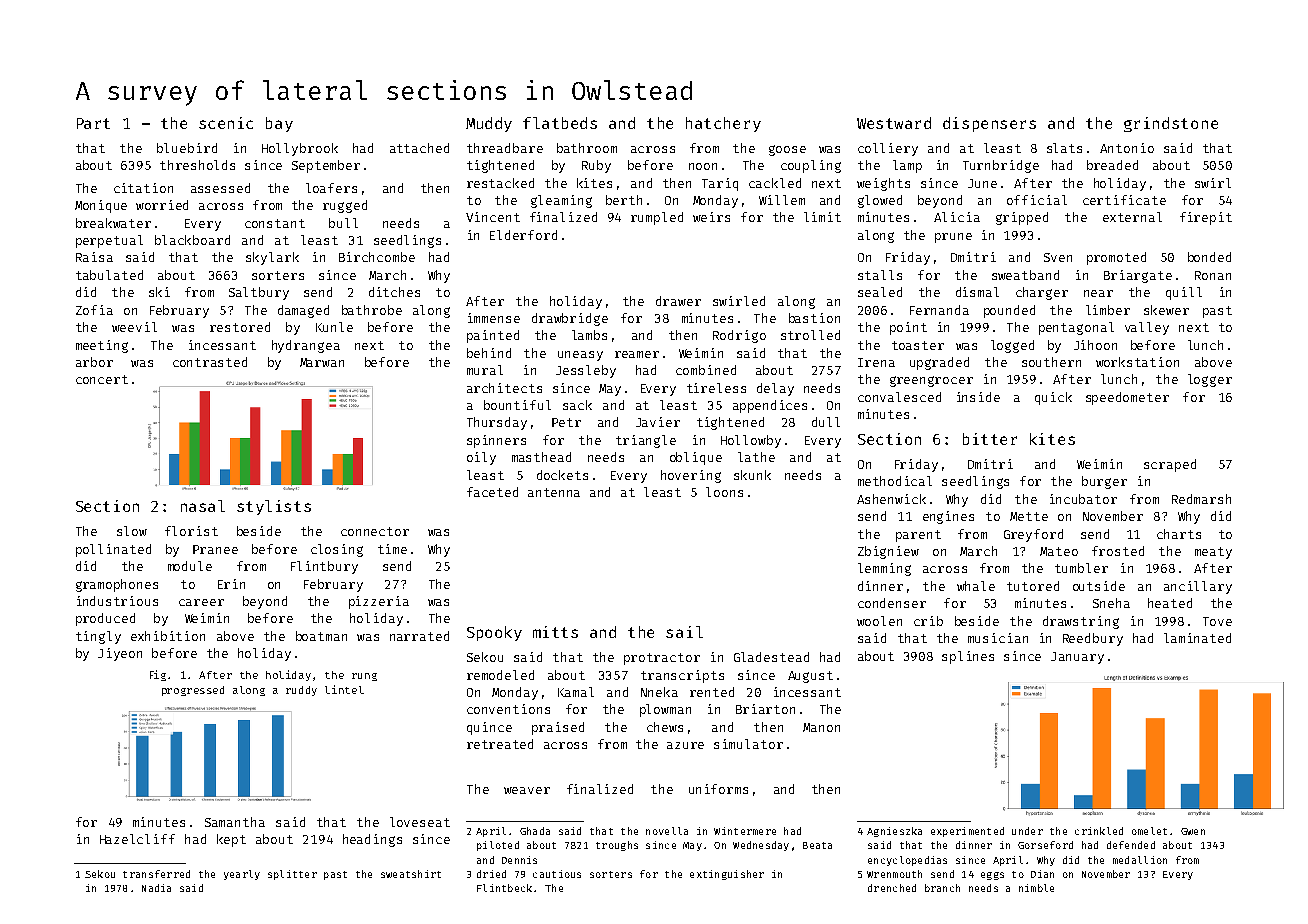 This screenshot has width=1308, height=924. Describe the element at coordinates (192, 240) in the screenshot. I see `blackboard` at that location.
